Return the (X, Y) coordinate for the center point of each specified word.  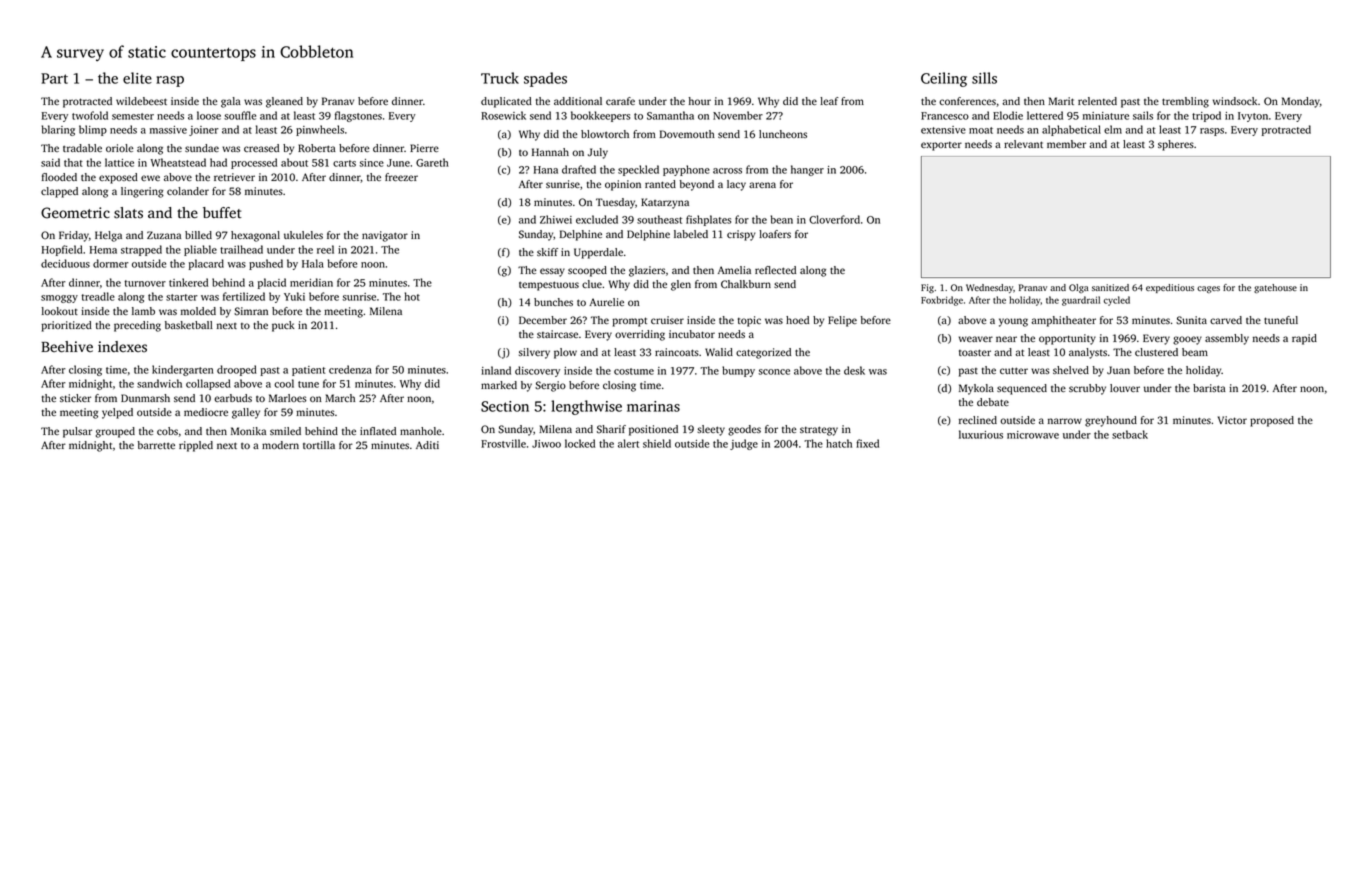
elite (137, 78)
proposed (1272, 421)
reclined (978, 420)
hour (700, 101)
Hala (313, 263)
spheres (1176, 145)
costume (634, 371)
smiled (285, 431)
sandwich (159, 383)
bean (782, 219)
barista (1209, 388)
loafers (775, 234)
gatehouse (1275, 288)
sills (984, 78)
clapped (59, 192)
